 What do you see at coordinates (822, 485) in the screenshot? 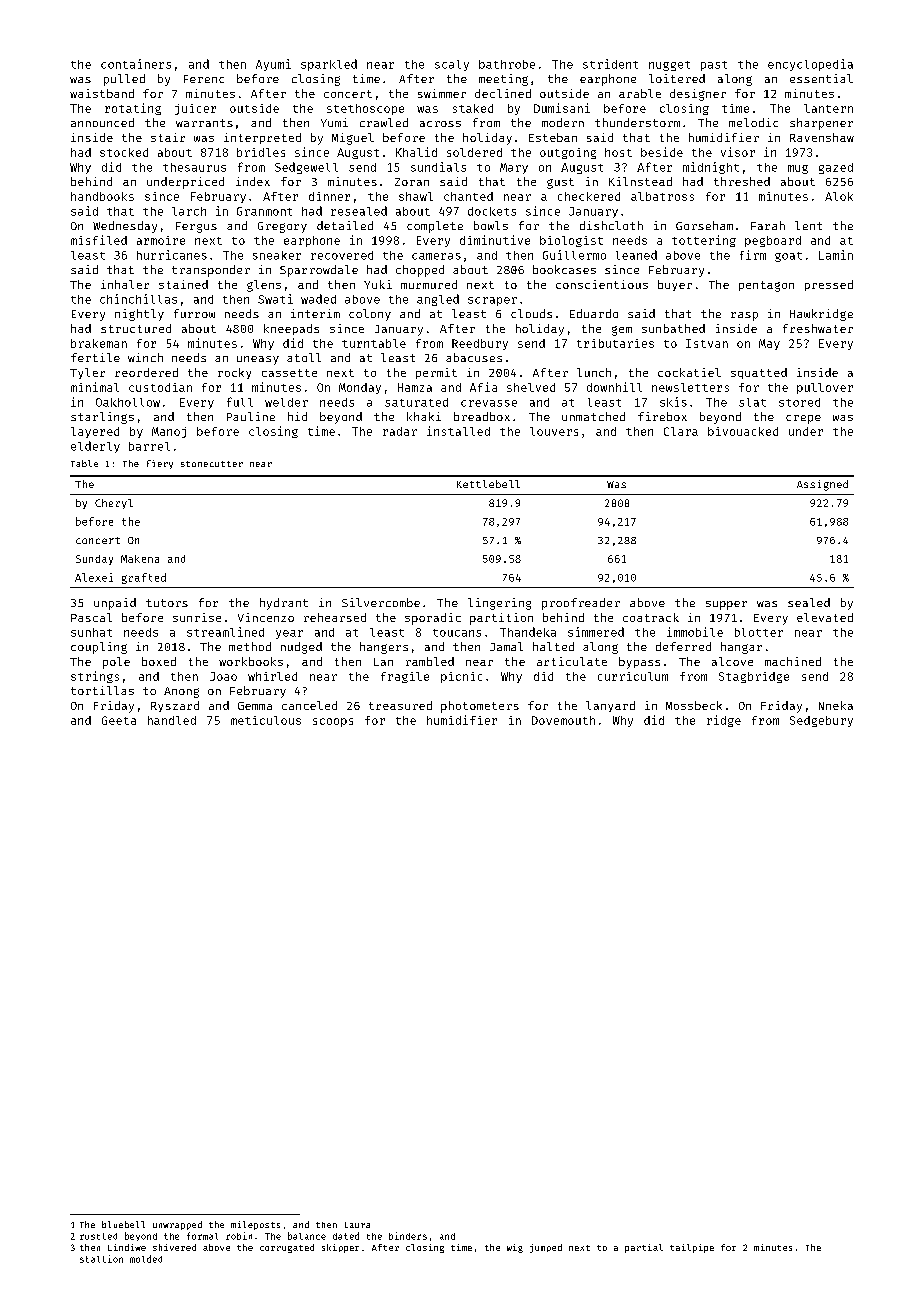
I see `Assigned` at bounding box center [822, 485].
